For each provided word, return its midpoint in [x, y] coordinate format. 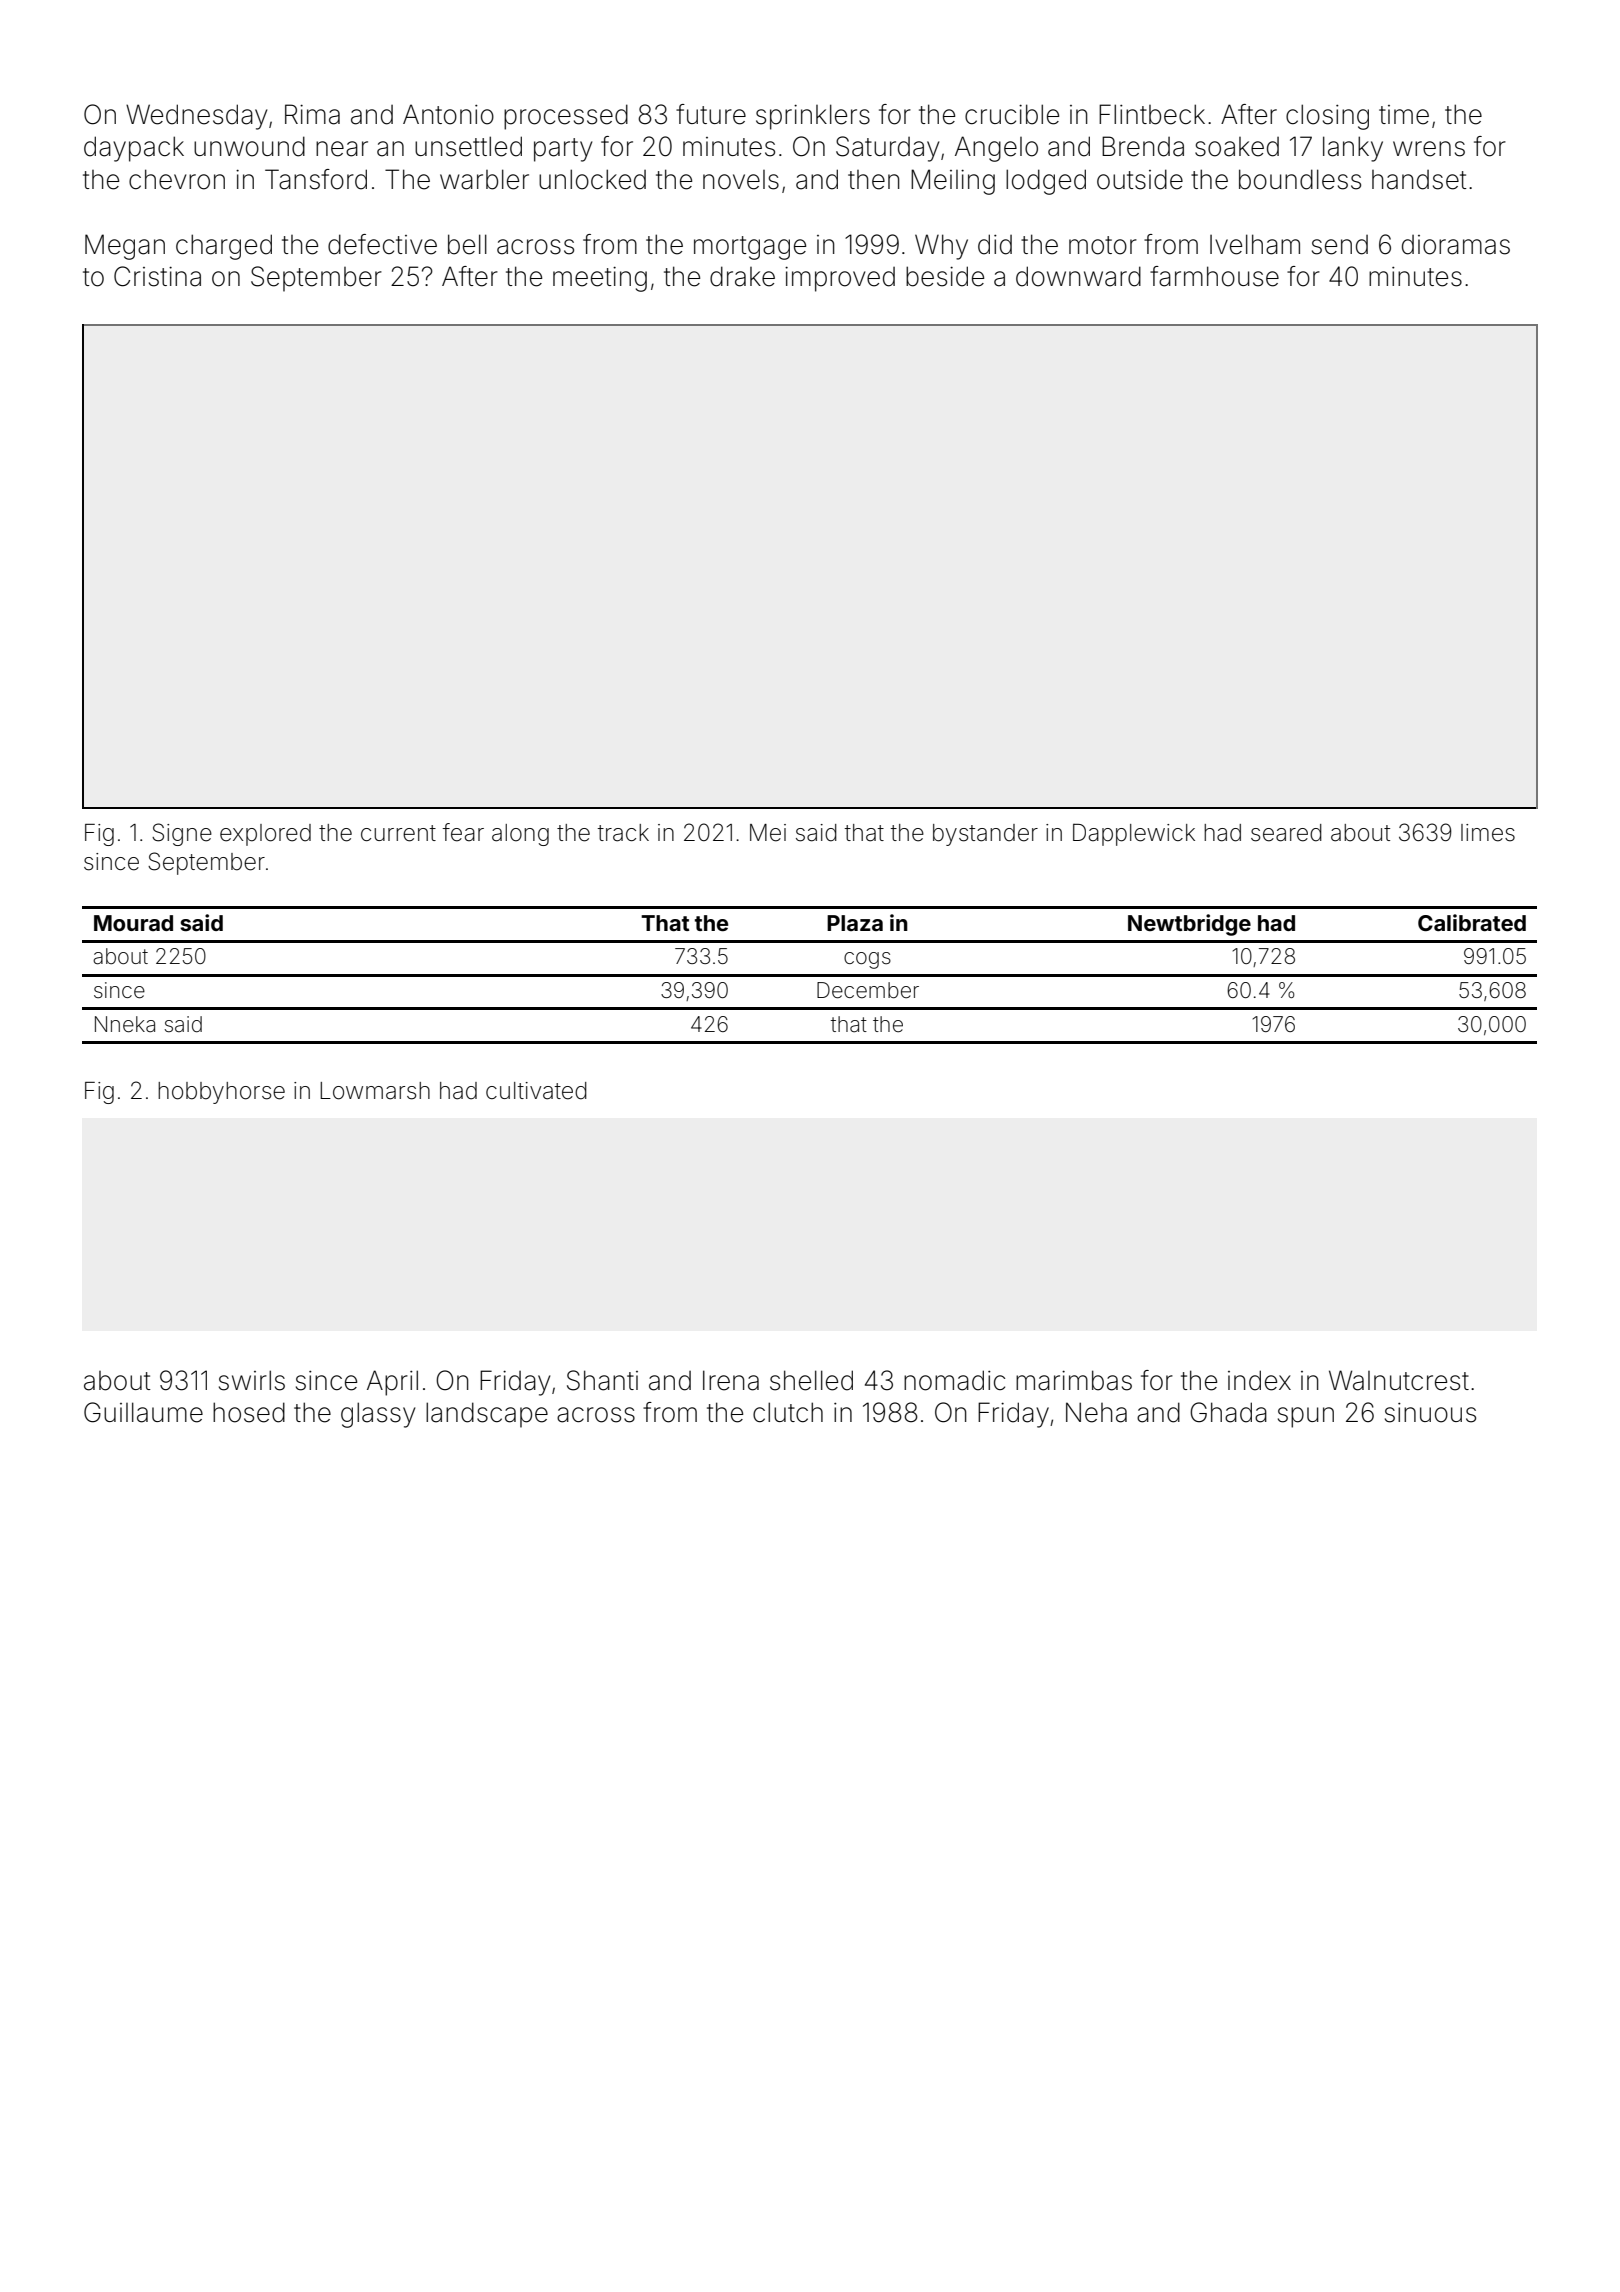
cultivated [536, 1091]
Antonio [448, 114]
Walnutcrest [1399, 1380]
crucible [1012, 114]
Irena [731, 1380]
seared [1286, 833]
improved [840, 279]
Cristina [157, 276]
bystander [985, 835]
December [868, 990]
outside [1140, 179]
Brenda [1143, 146]
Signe [182, 834]
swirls [252, 1380]
